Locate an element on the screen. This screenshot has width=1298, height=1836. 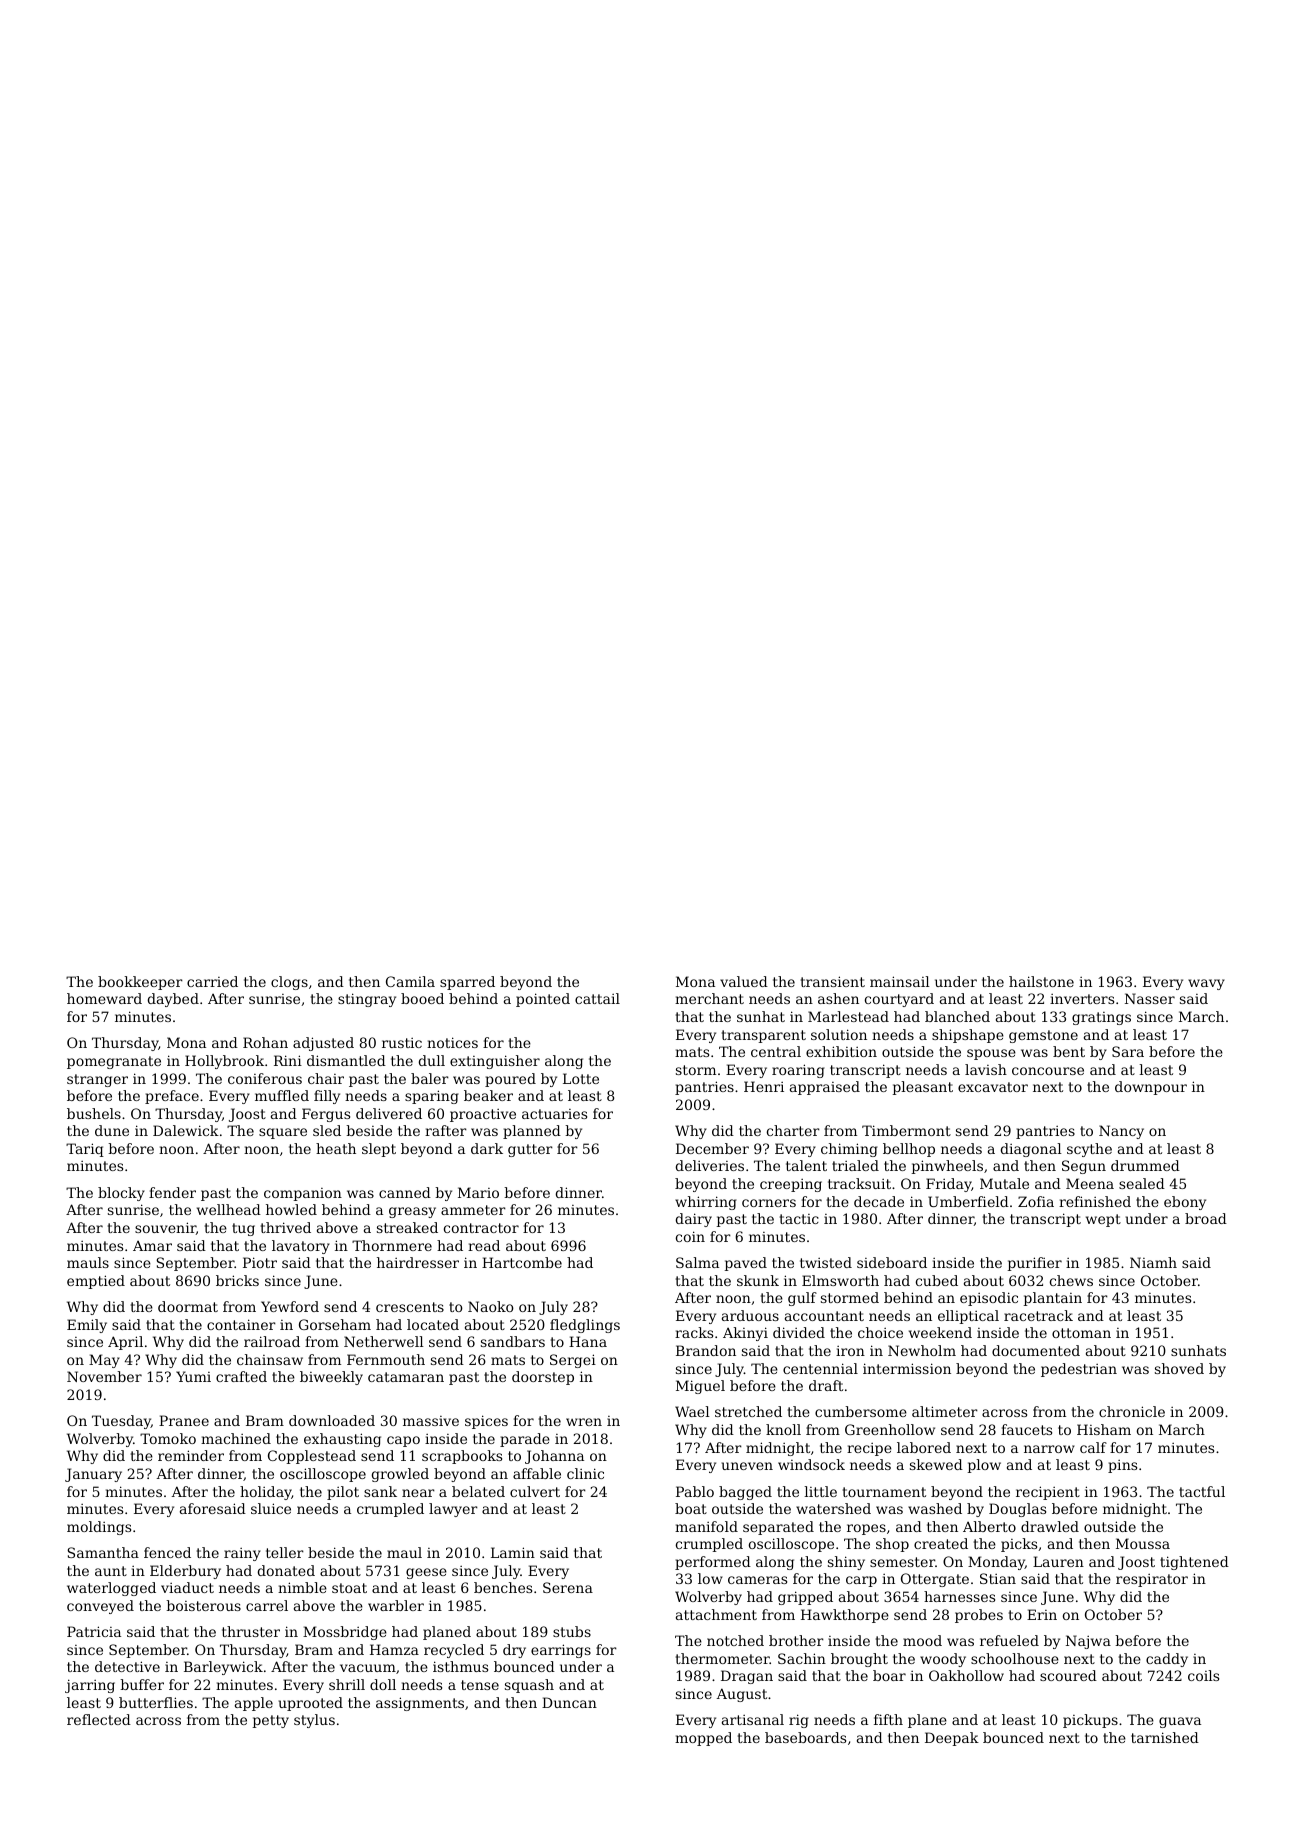
cubed is located at coordinates (937, 1280).
